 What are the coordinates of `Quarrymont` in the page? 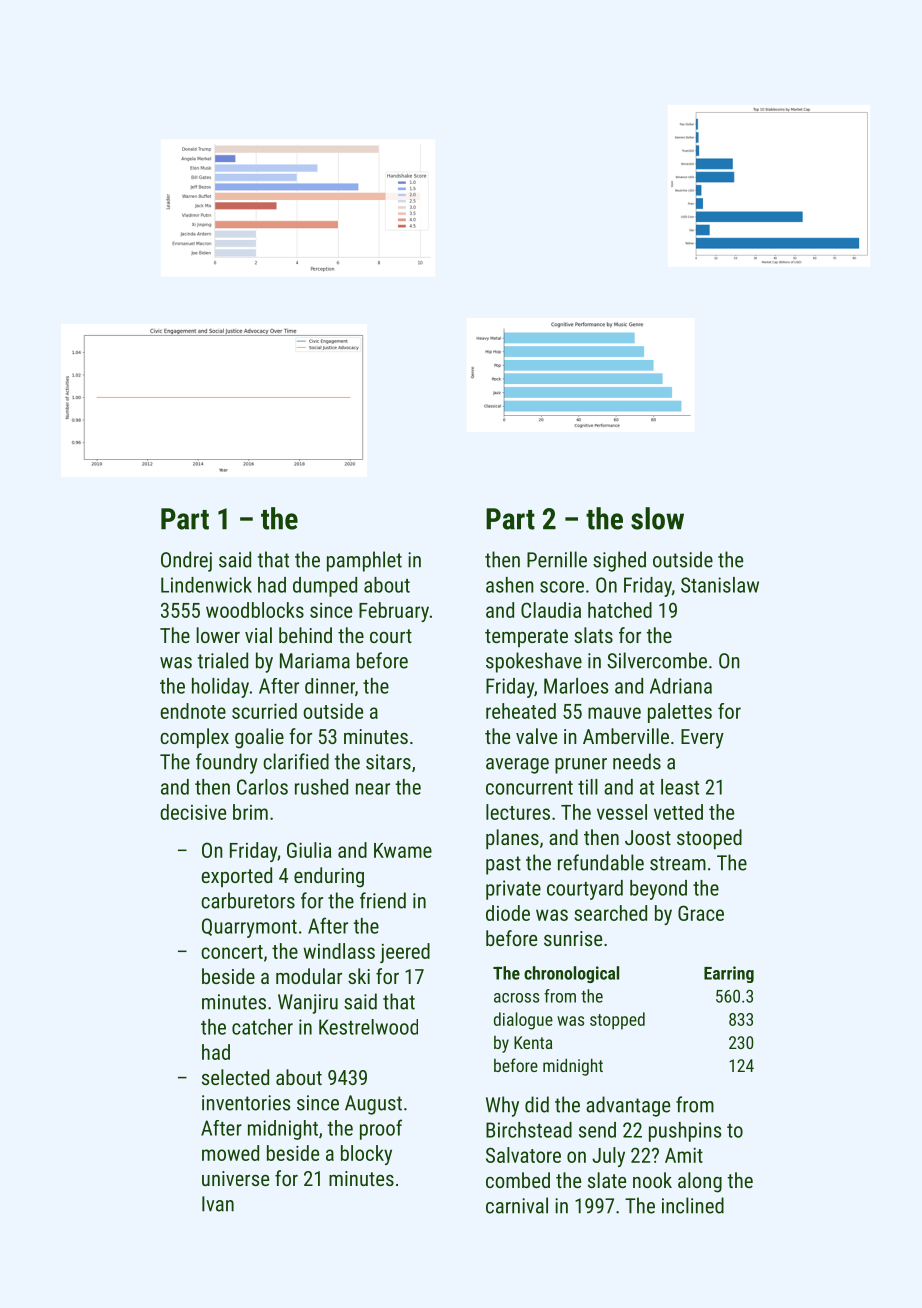 It's located at (249, 928).
